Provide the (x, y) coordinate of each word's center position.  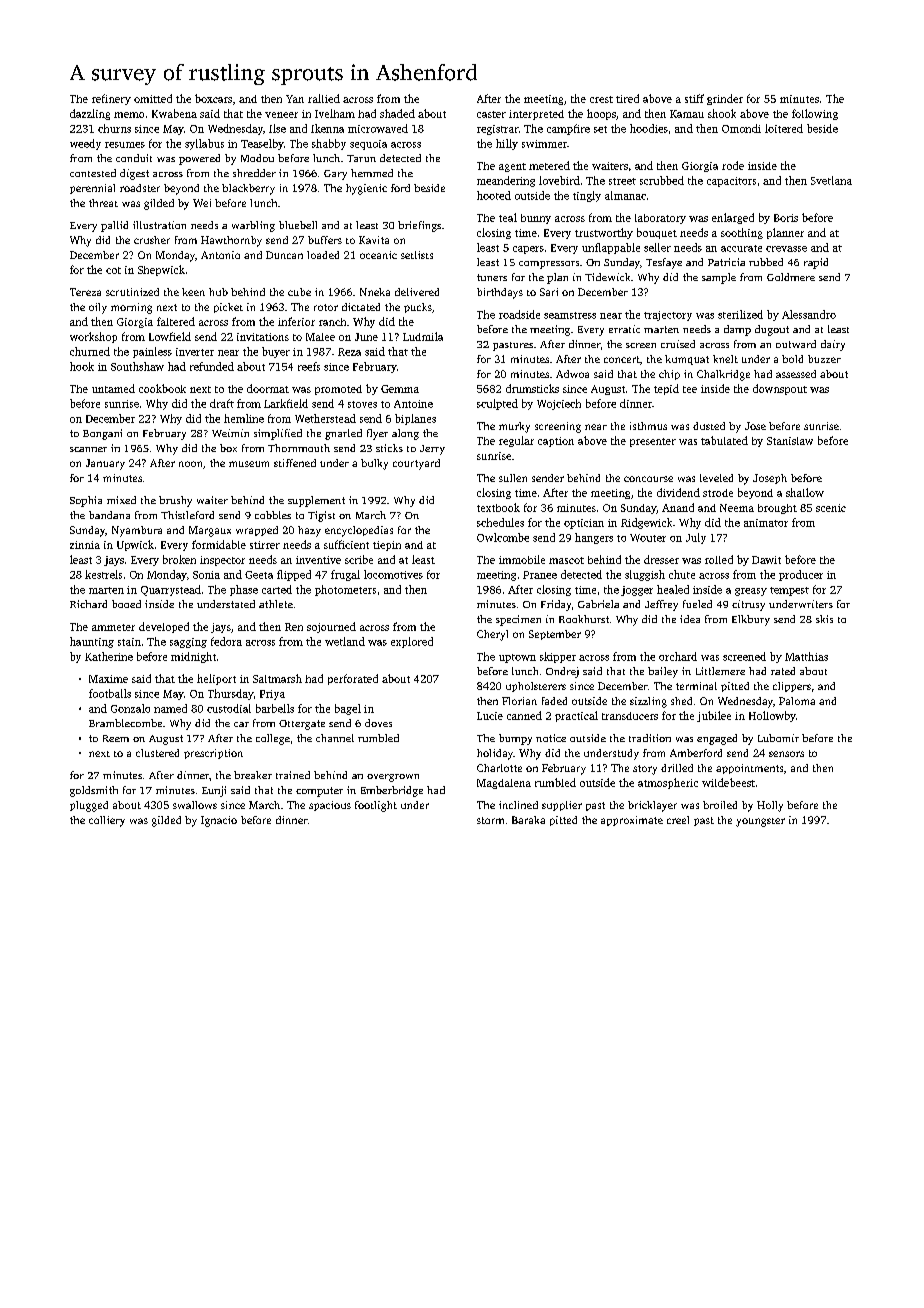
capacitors (731, 182)
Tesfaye (664, 263)
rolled (719, 559)
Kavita (374, 240)
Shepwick (161, 270)
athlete (276, 604)
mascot (566, 560)
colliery (107, 821)
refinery (111, 99)
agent (512, 167)
